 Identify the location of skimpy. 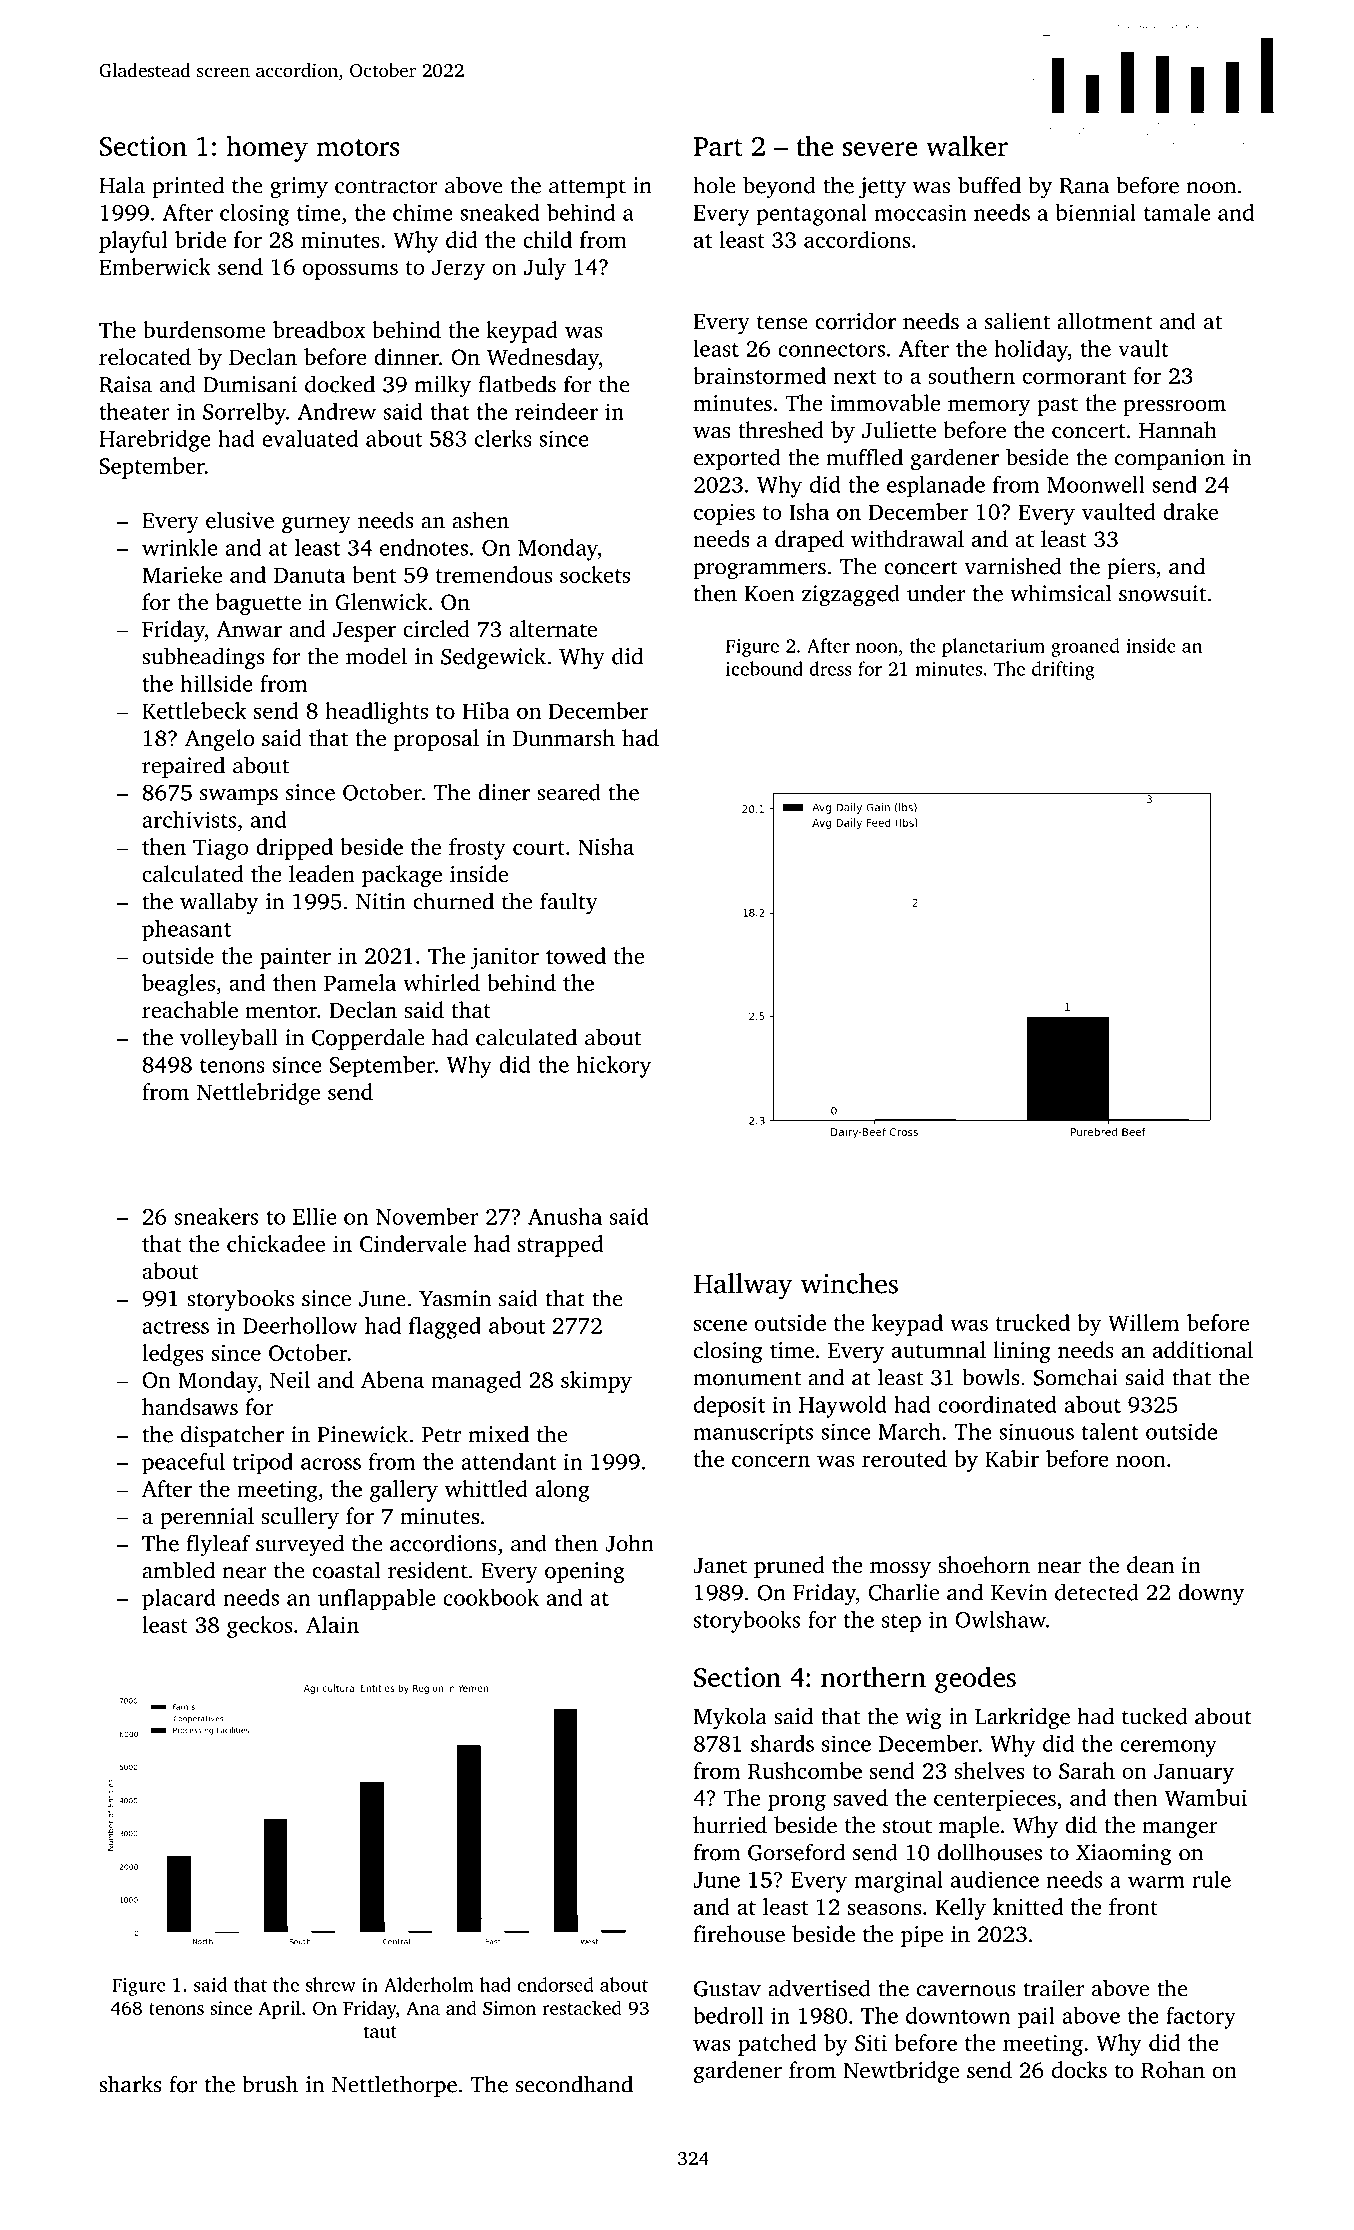
(596, 1382).
